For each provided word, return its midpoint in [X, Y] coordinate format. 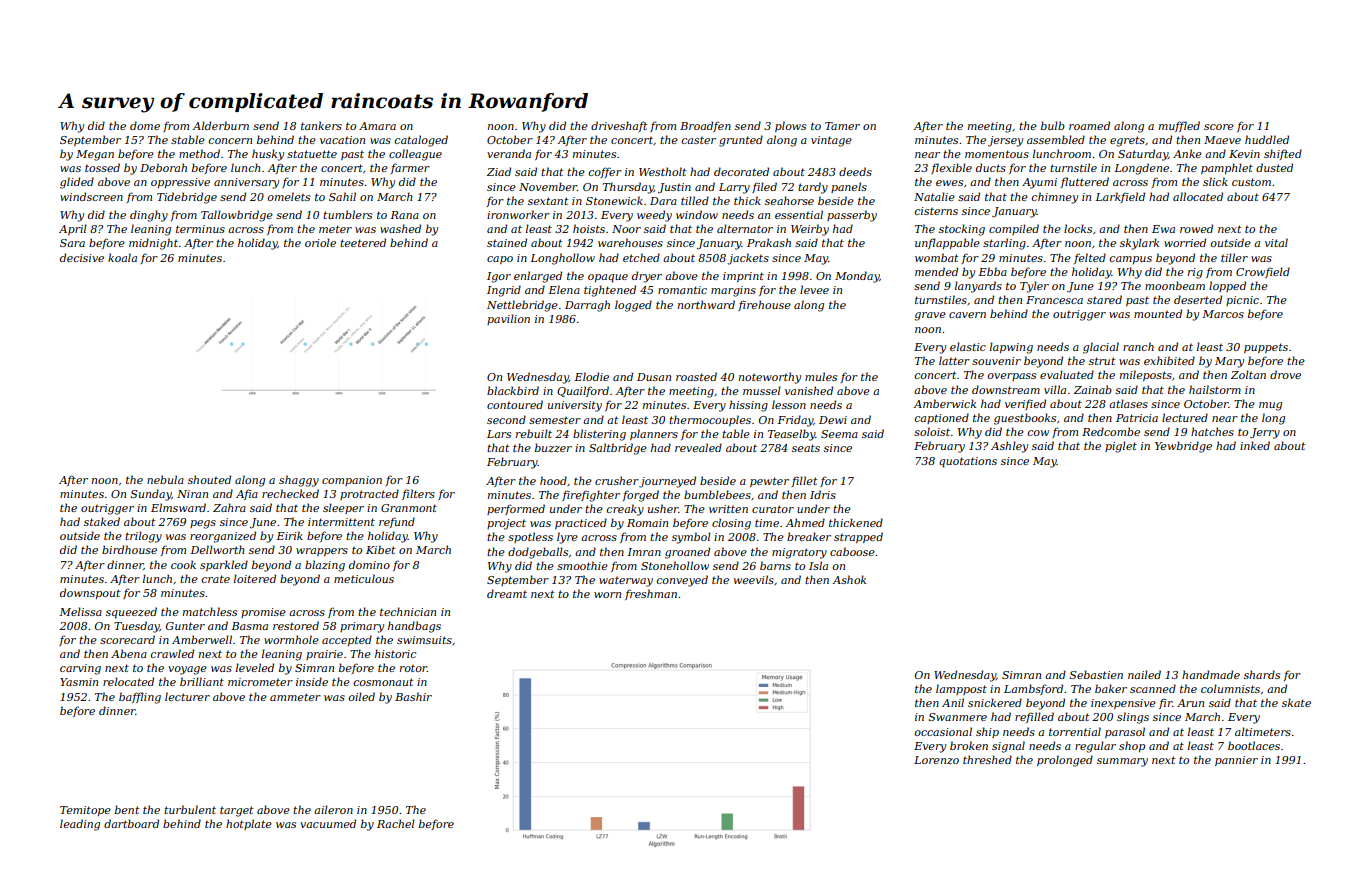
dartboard [131, 823]
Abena [129, 653]
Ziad [499, 171]
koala [122, 257]
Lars [499, 434]
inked [1255, 445]
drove [1285, 374]
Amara [377, 126]
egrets [1127, 141]
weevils [754, 579]
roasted [696, 376]
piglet [1121, 447]
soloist [932, 431]
